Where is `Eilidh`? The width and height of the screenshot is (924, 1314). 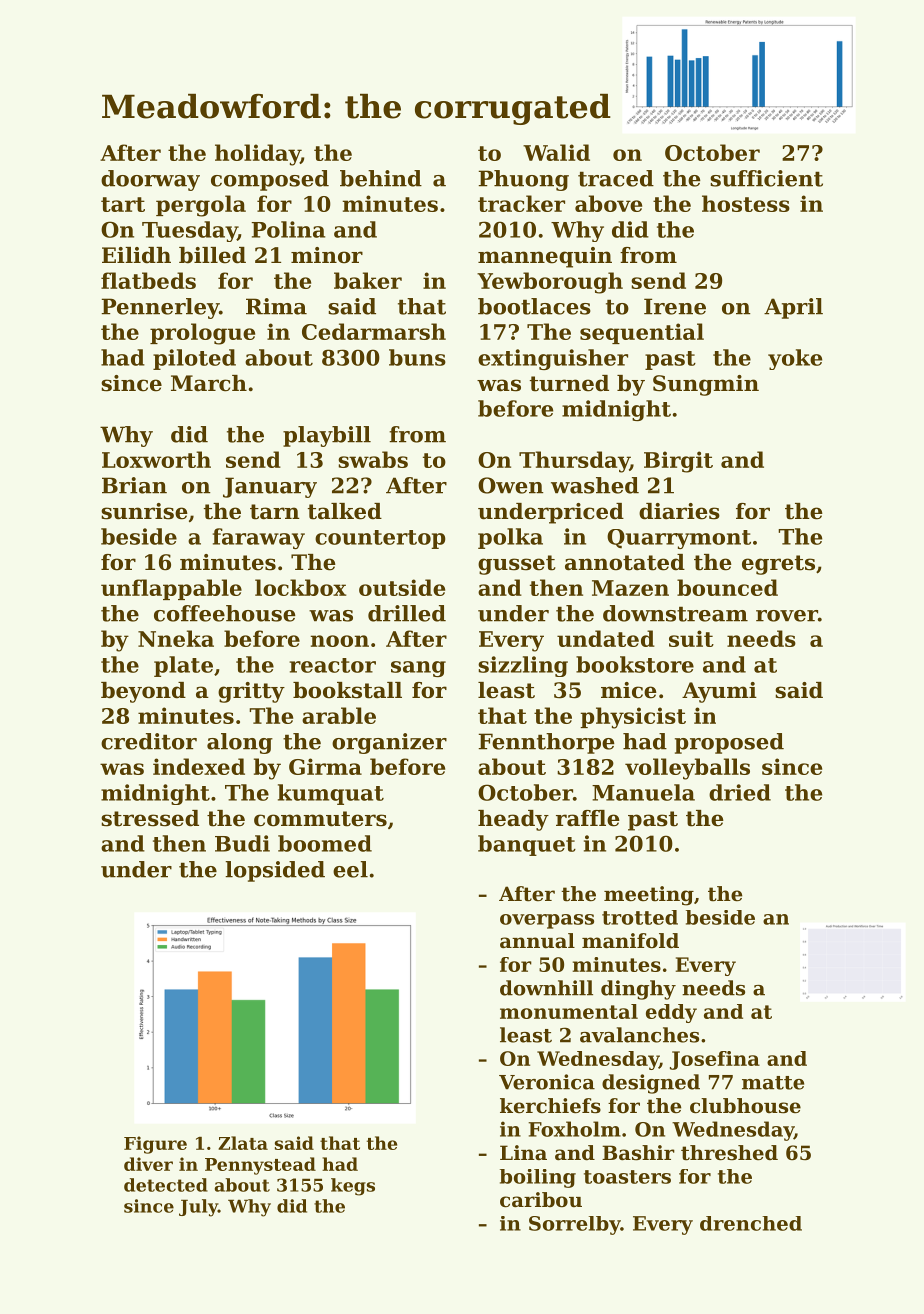
Eilidh is located at coordinates (136, 255).
